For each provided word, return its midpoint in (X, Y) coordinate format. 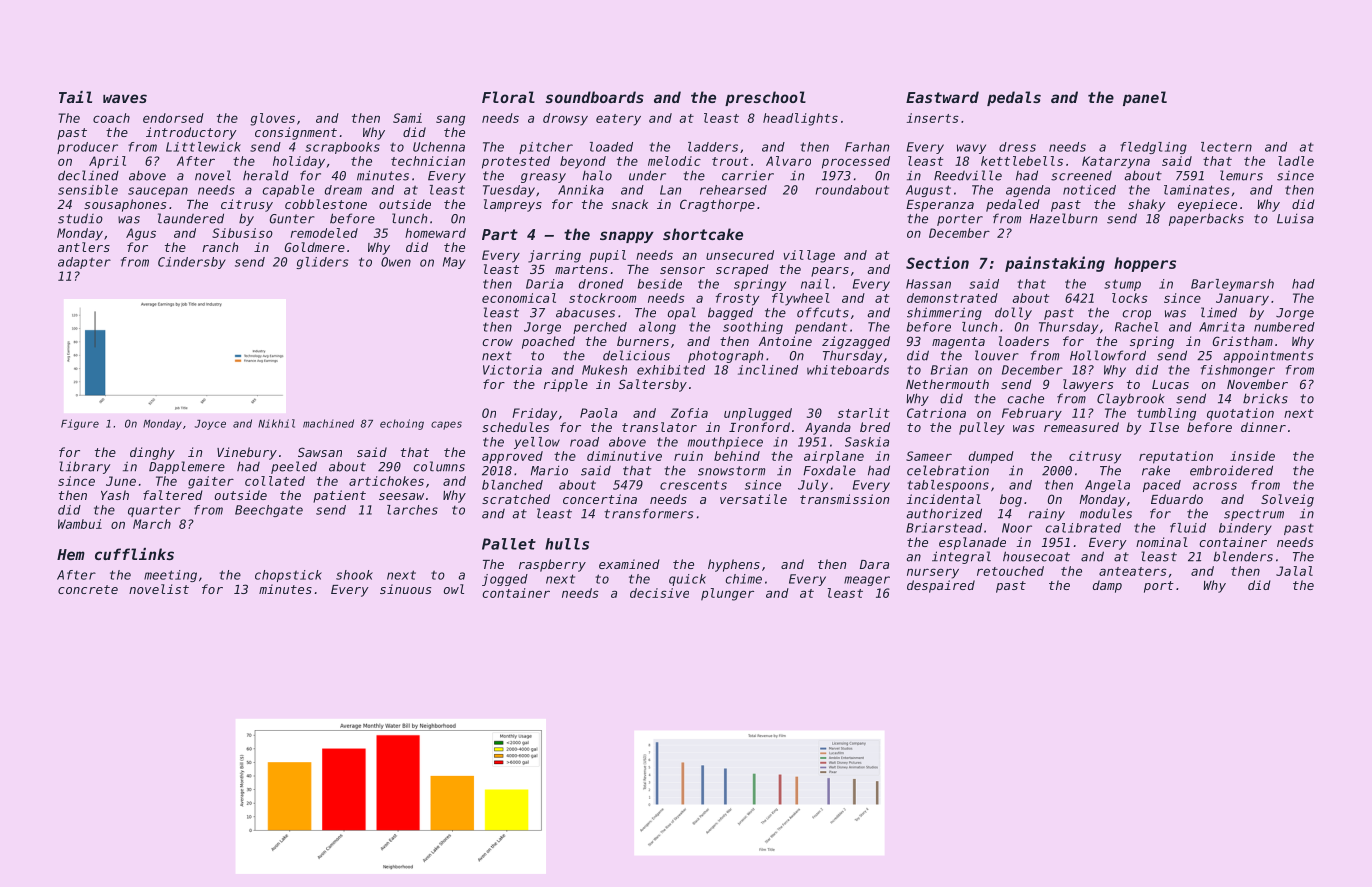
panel (1145, 98)
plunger (727, 594)
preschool (765, 98)
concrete (88, 589)
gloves (272, 119)
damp (1107, 586)
